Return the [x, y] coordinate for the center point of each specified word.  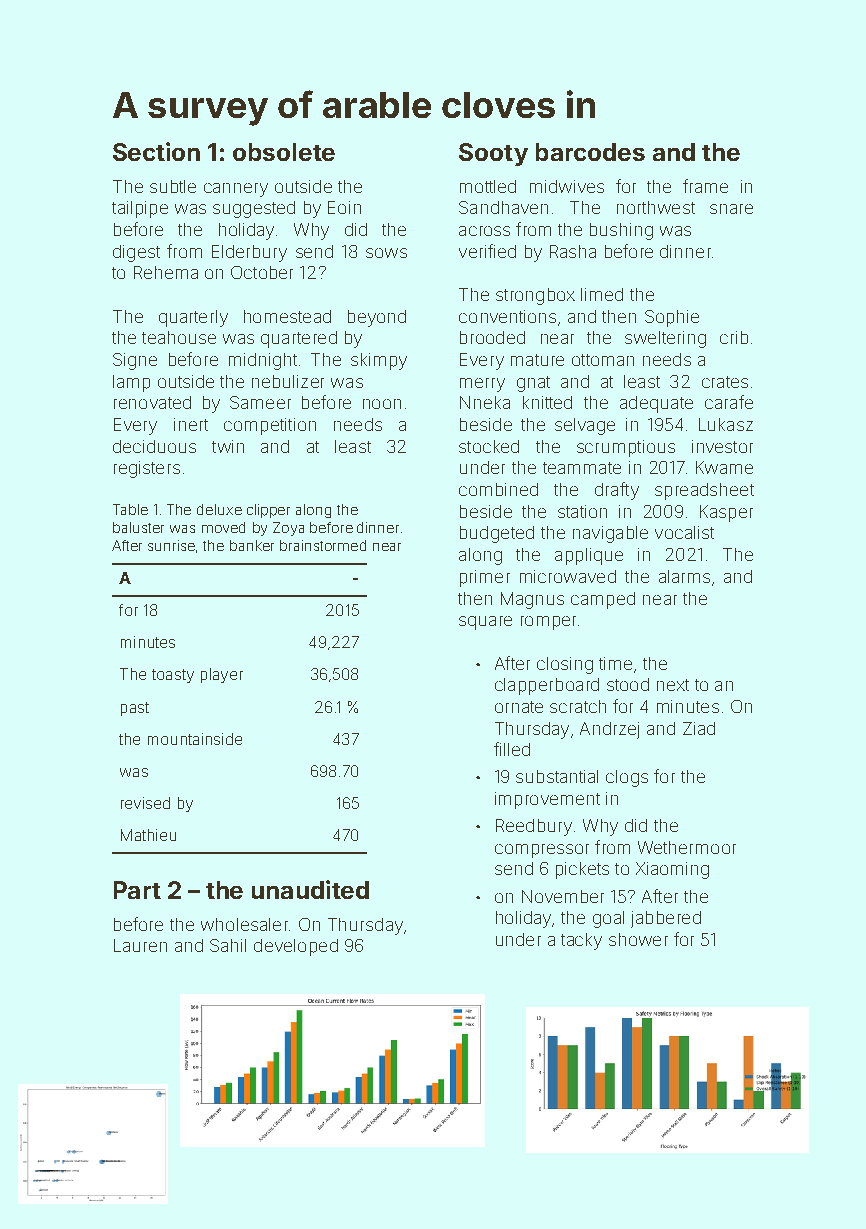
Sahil [228, 945]
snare [731, 209]
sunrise [171, 545]
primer [485, 578]
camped [603, 600]
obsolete [284, 152]
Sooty [493, 154]
